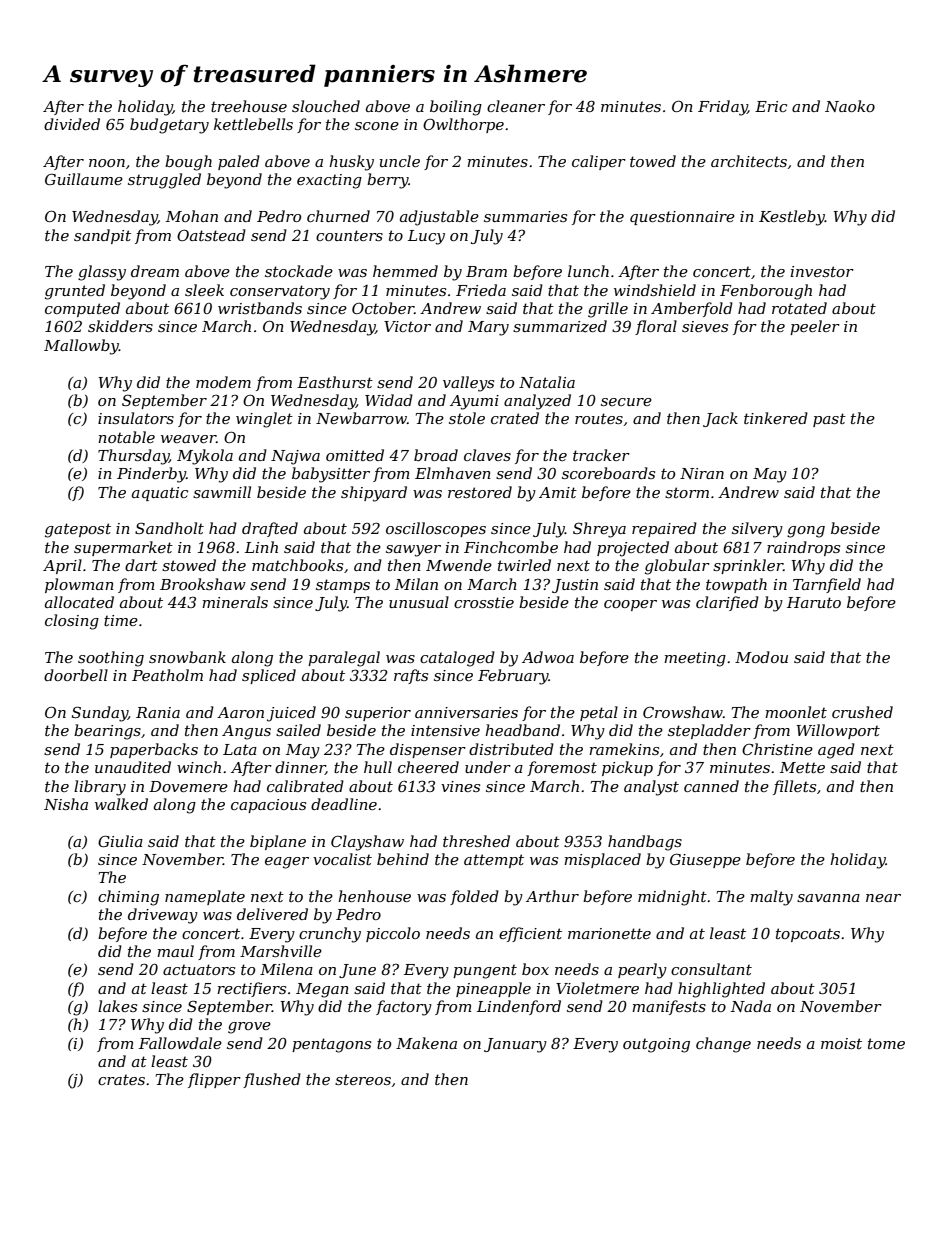  I want to click on crates, so click(121, 1079).
